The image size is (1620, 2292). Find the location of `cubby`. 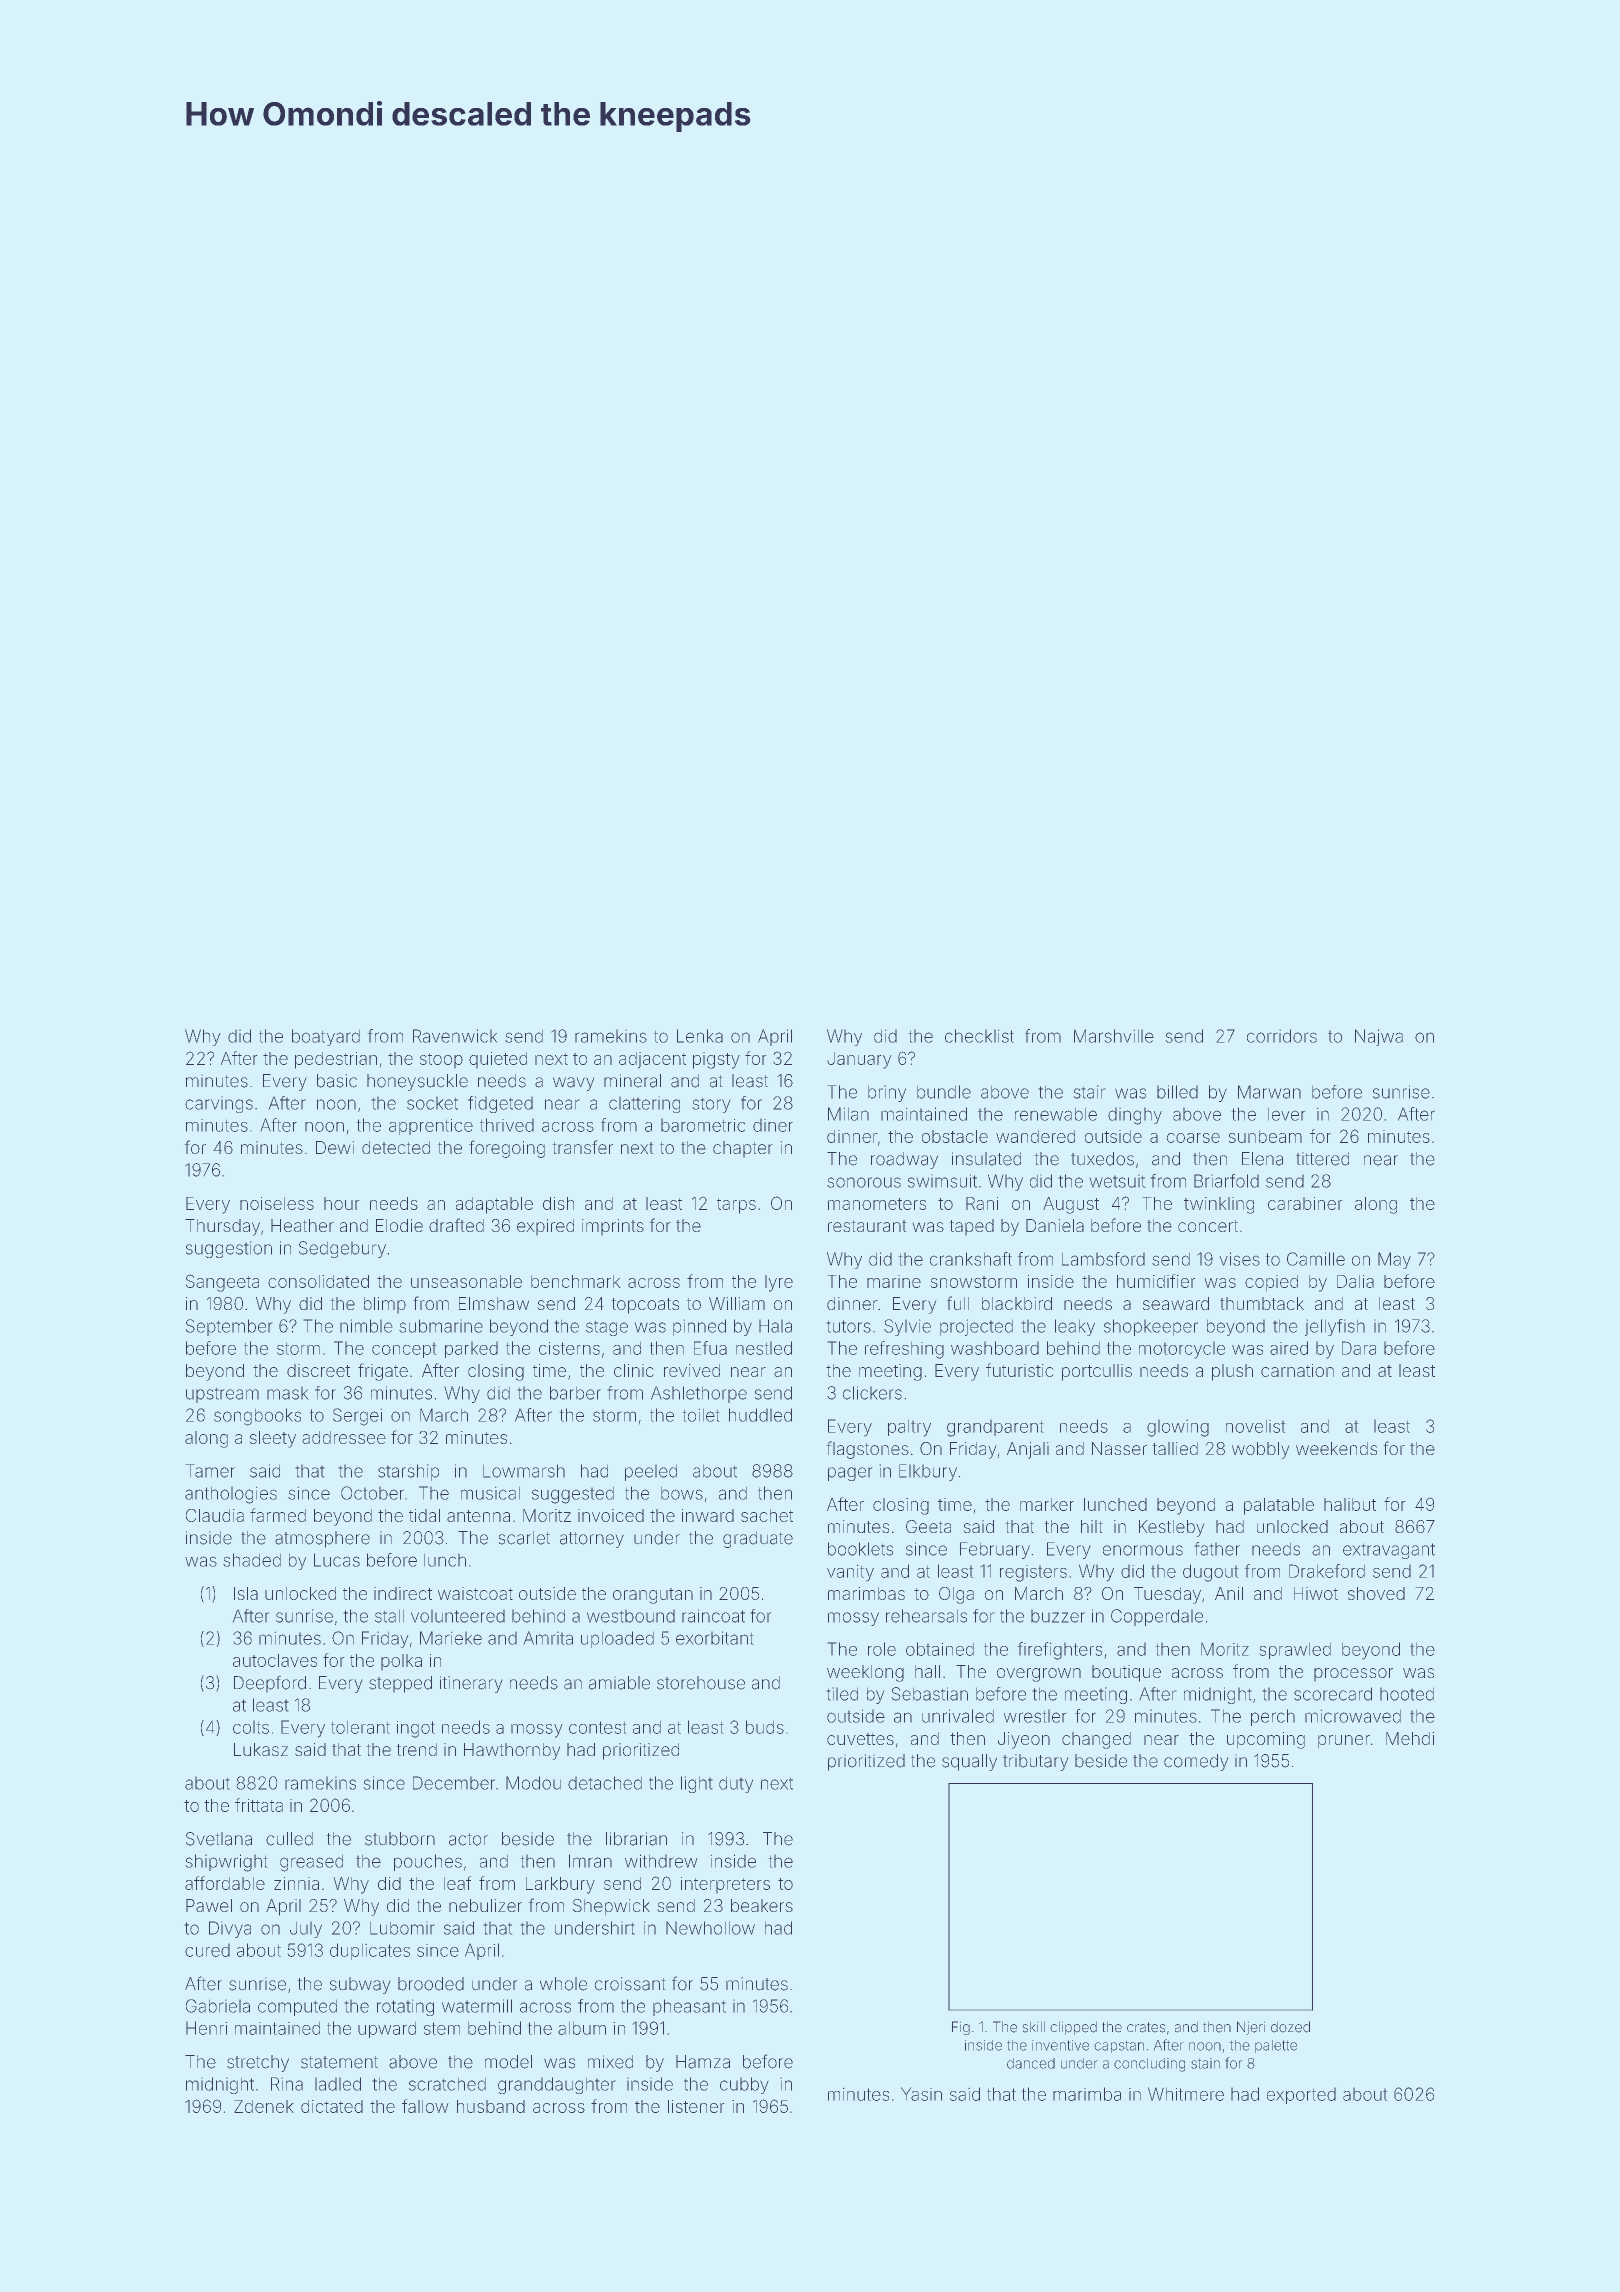

cubby is located at coordinates (744, 2085).
